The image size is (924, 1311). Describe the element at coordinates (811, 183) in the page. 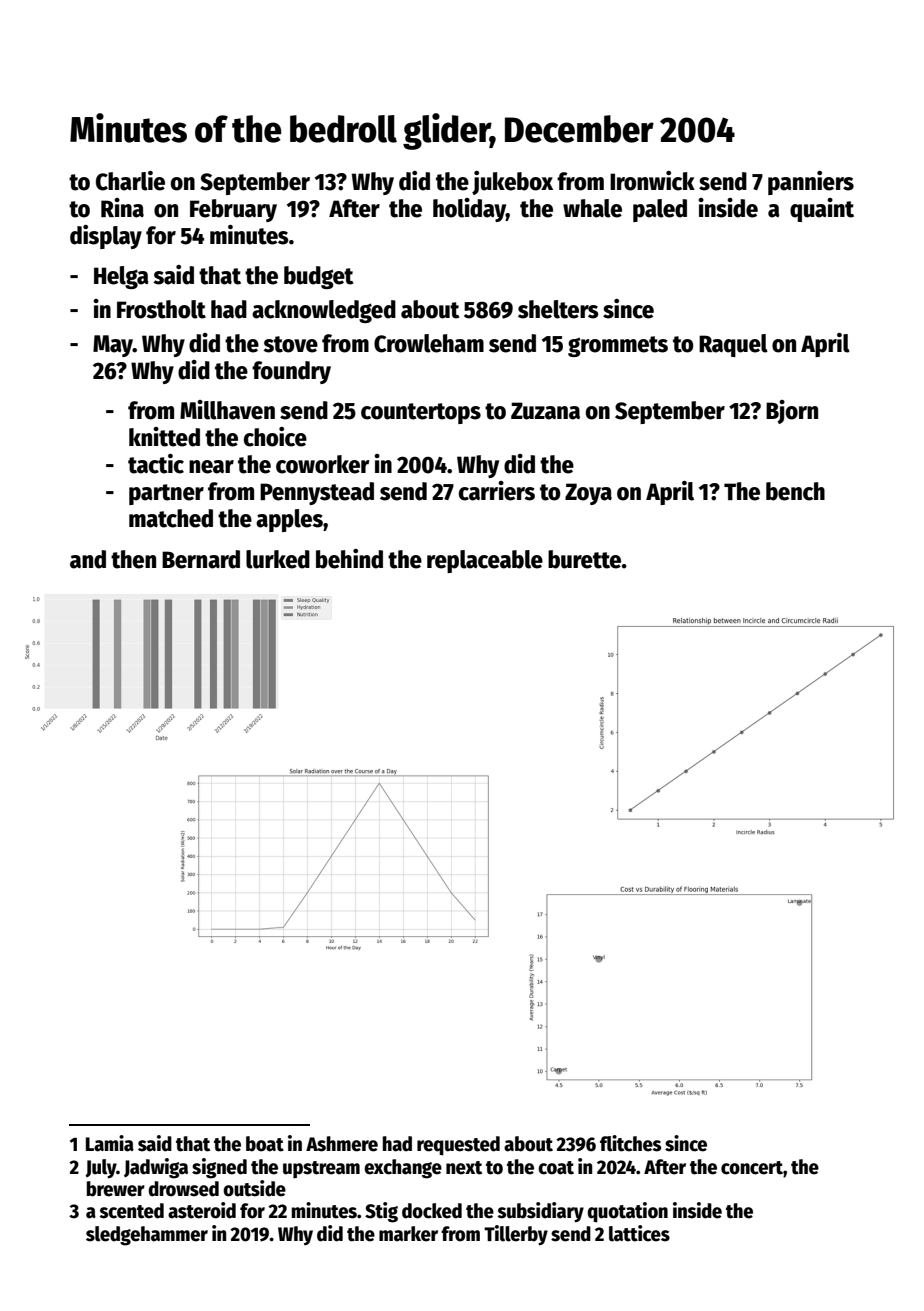

I see `panniers` at that location.
